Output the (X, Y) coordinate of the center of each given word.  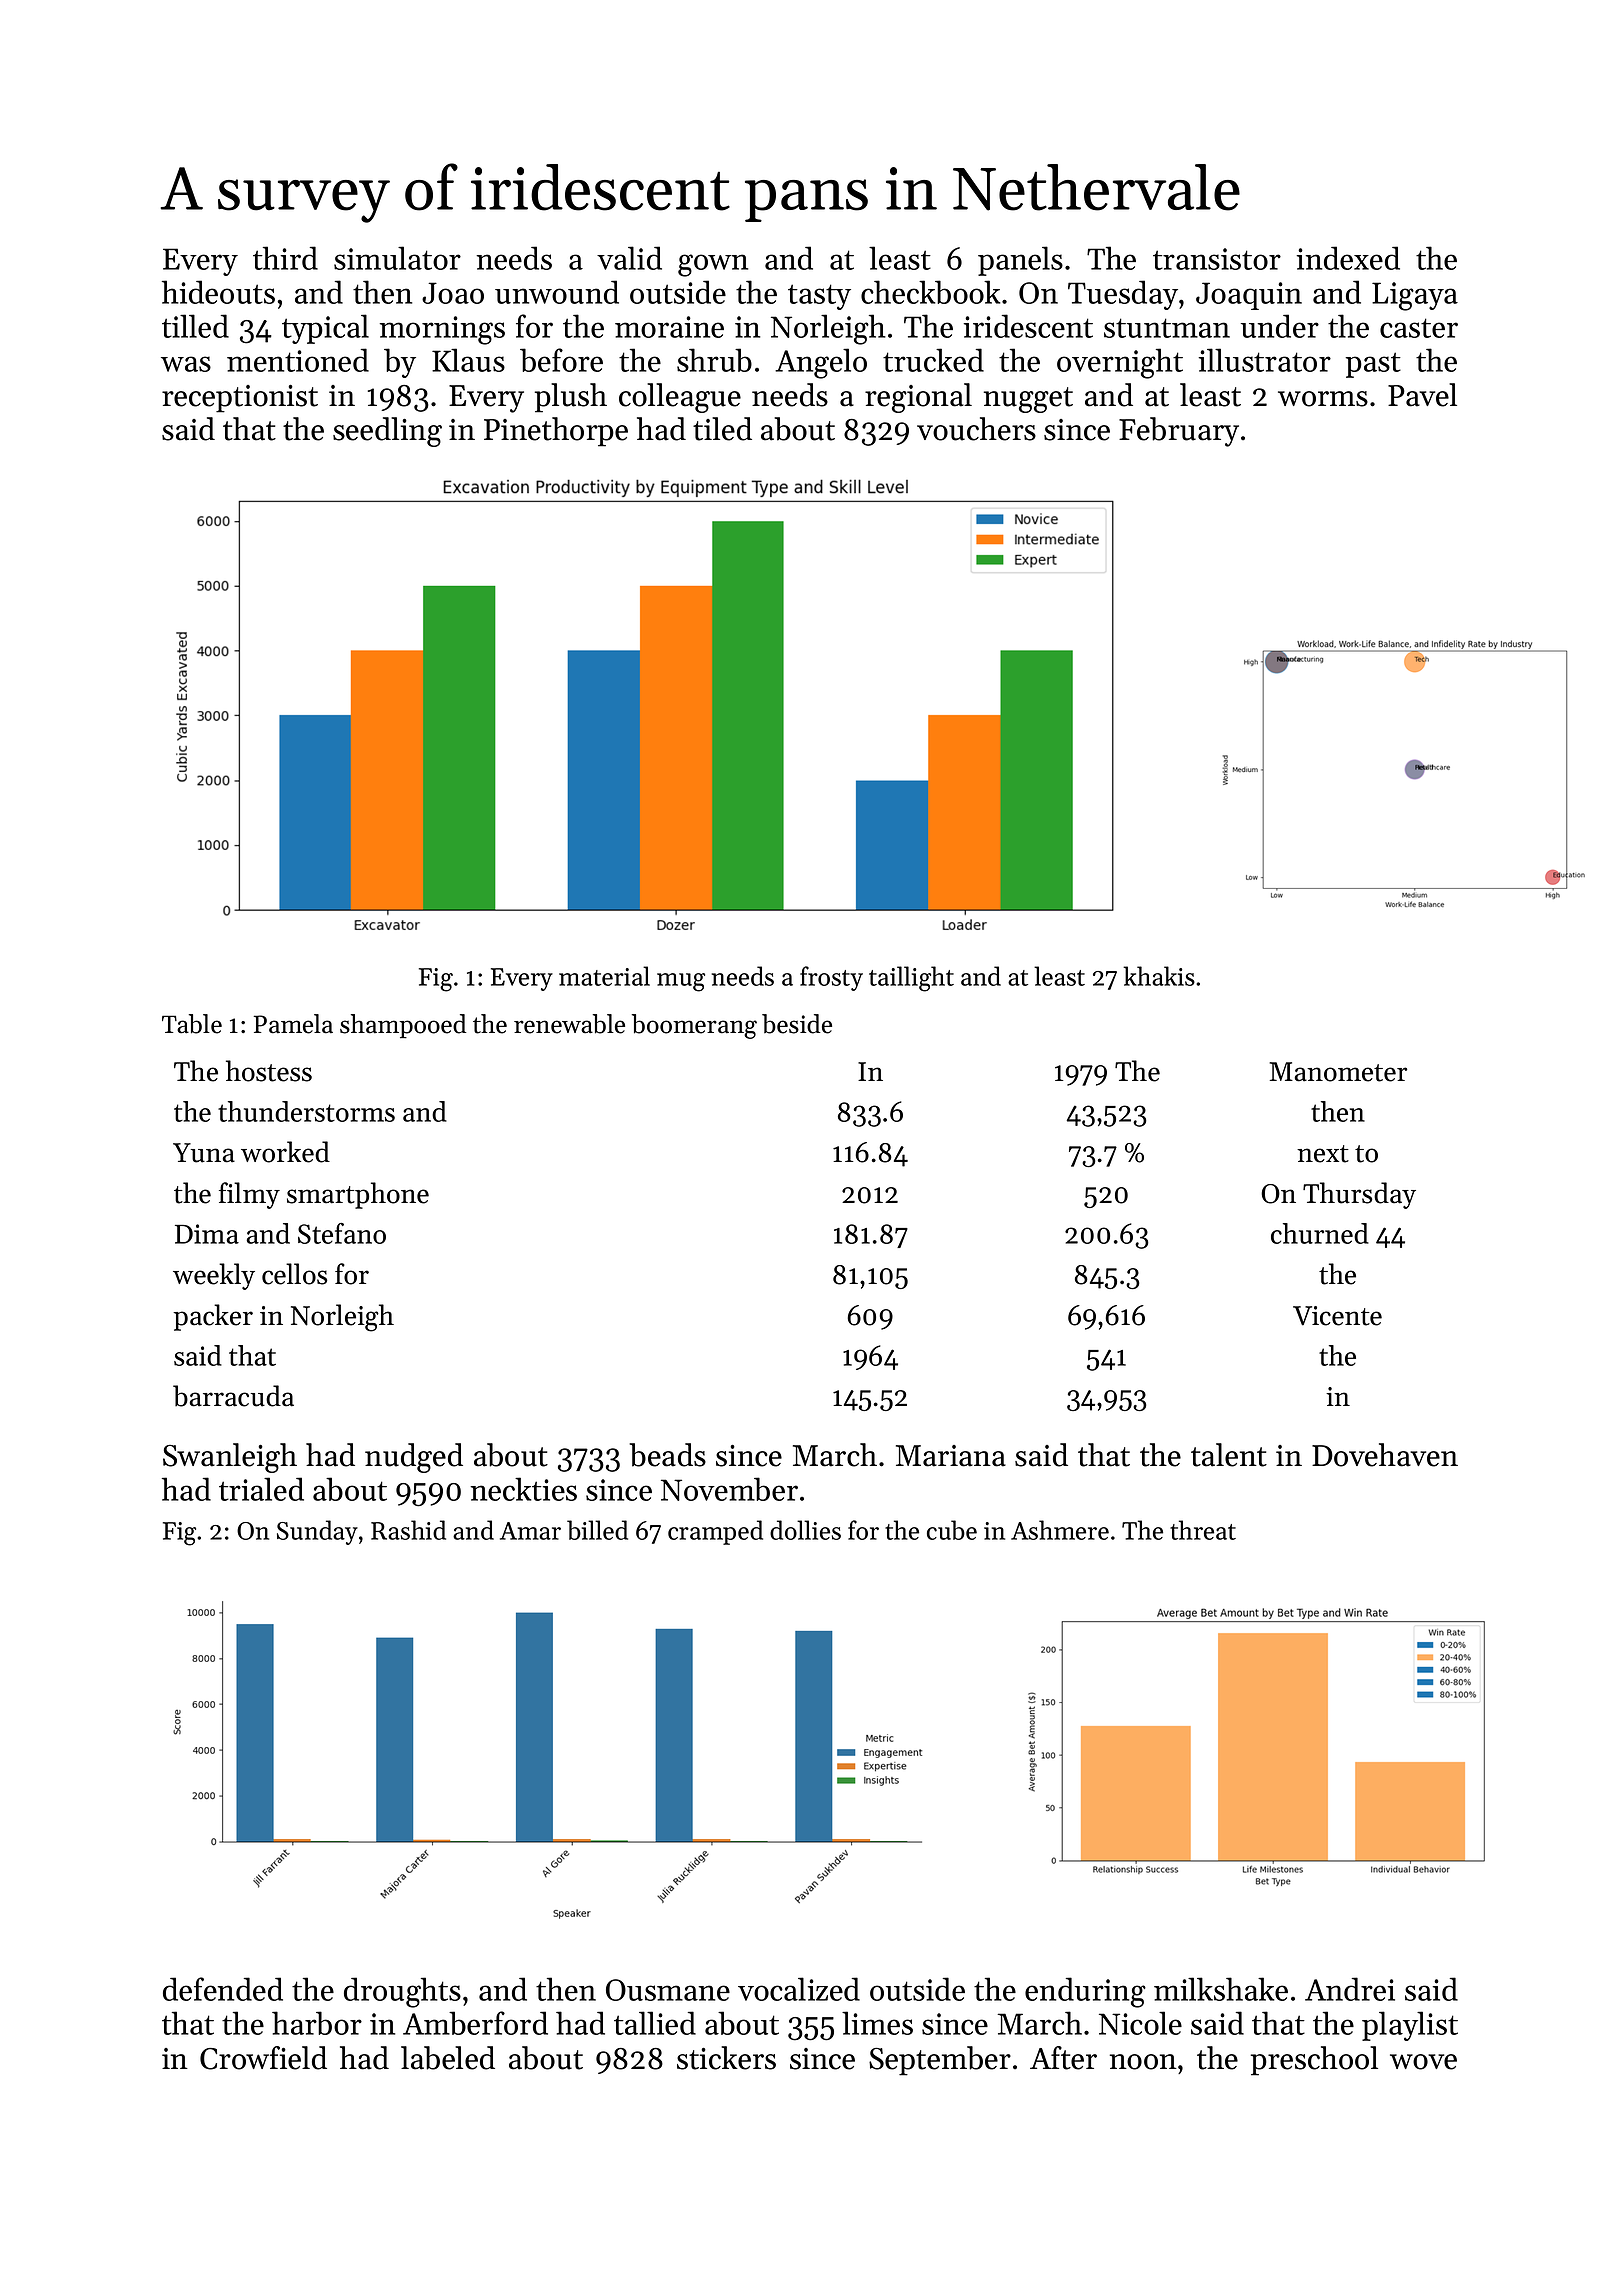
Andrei (1350, 1989)
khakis (1159, 976)
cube (952, 1530)
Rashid (408, 1530)
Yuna (204, 1153)
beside (797, 1024)
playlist (1410, 2026)
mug (681, 982)
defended (223, 1989)
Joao (453, 293)
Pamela (293, 1024)
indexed (1348, 258)
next (1323, 1154)
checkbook (930, 292)
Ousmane (668, 1990)
